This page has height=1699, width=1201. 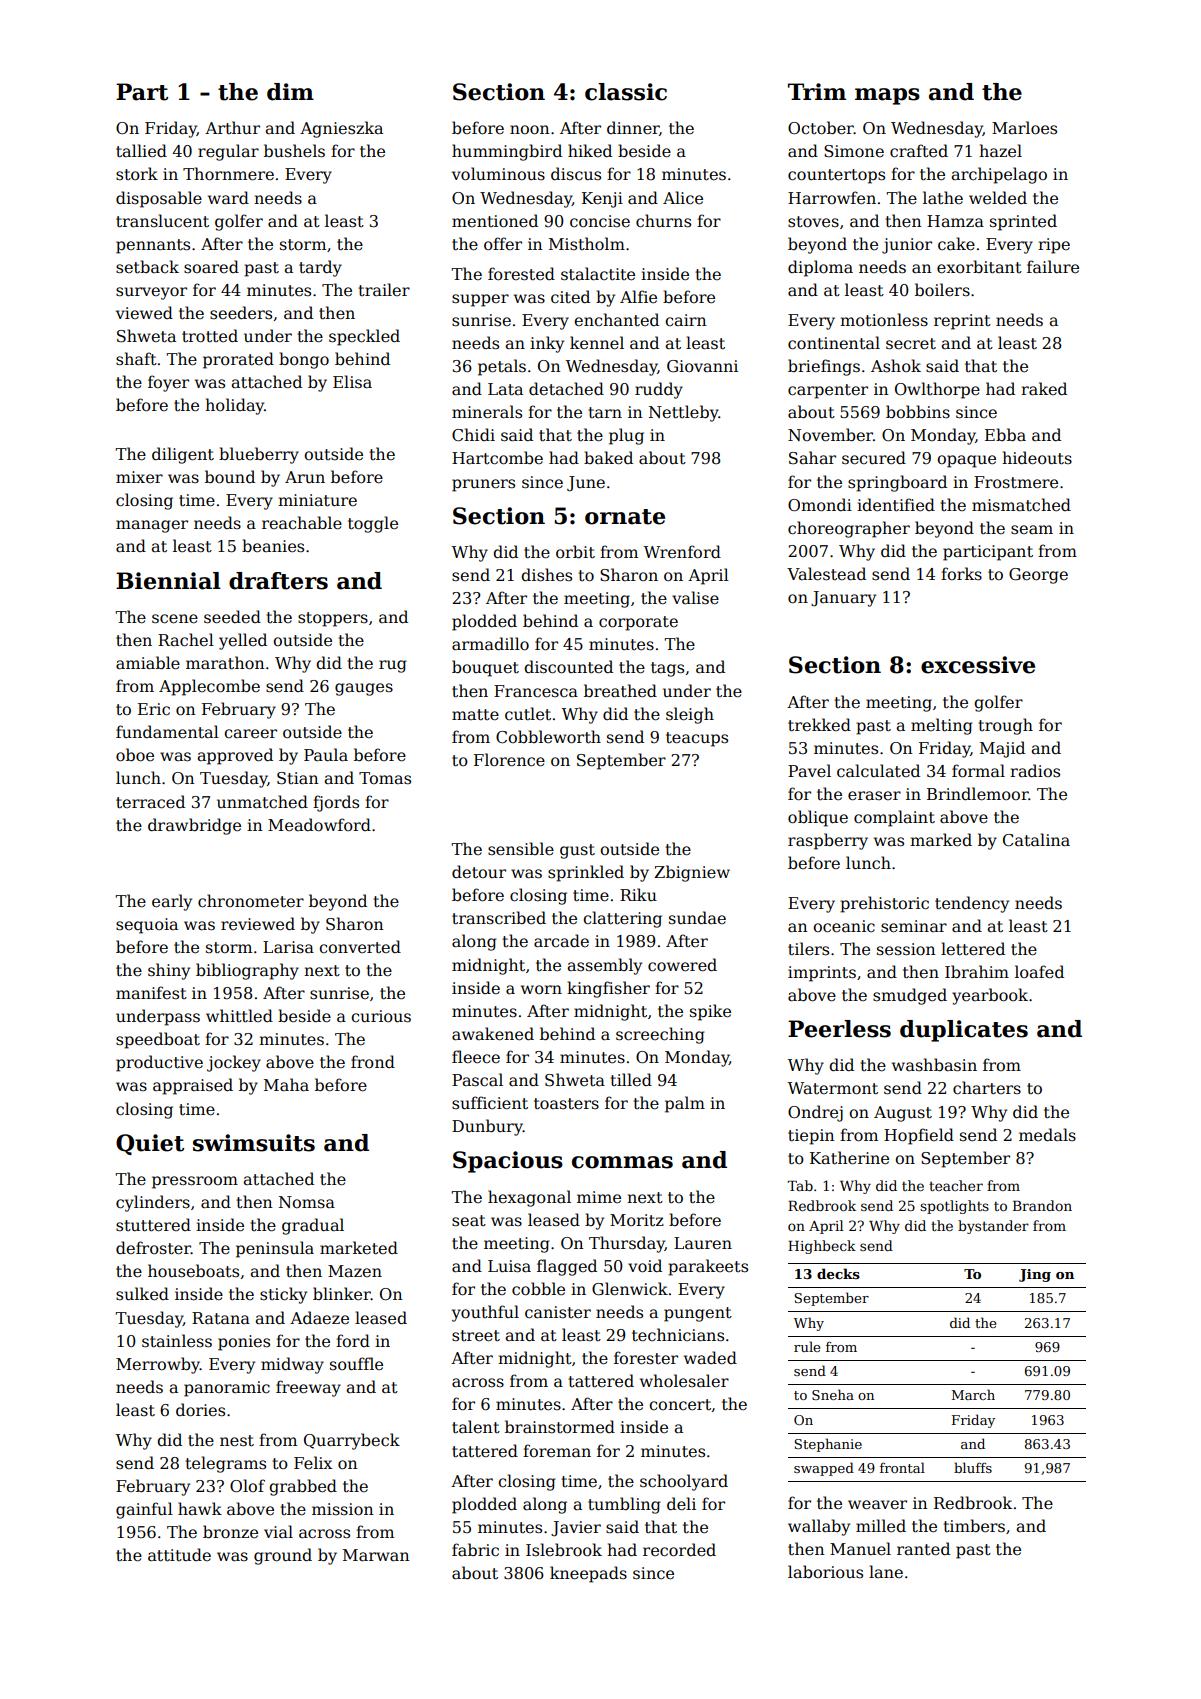 I want to click on converted, so click(x=360, y=947).
